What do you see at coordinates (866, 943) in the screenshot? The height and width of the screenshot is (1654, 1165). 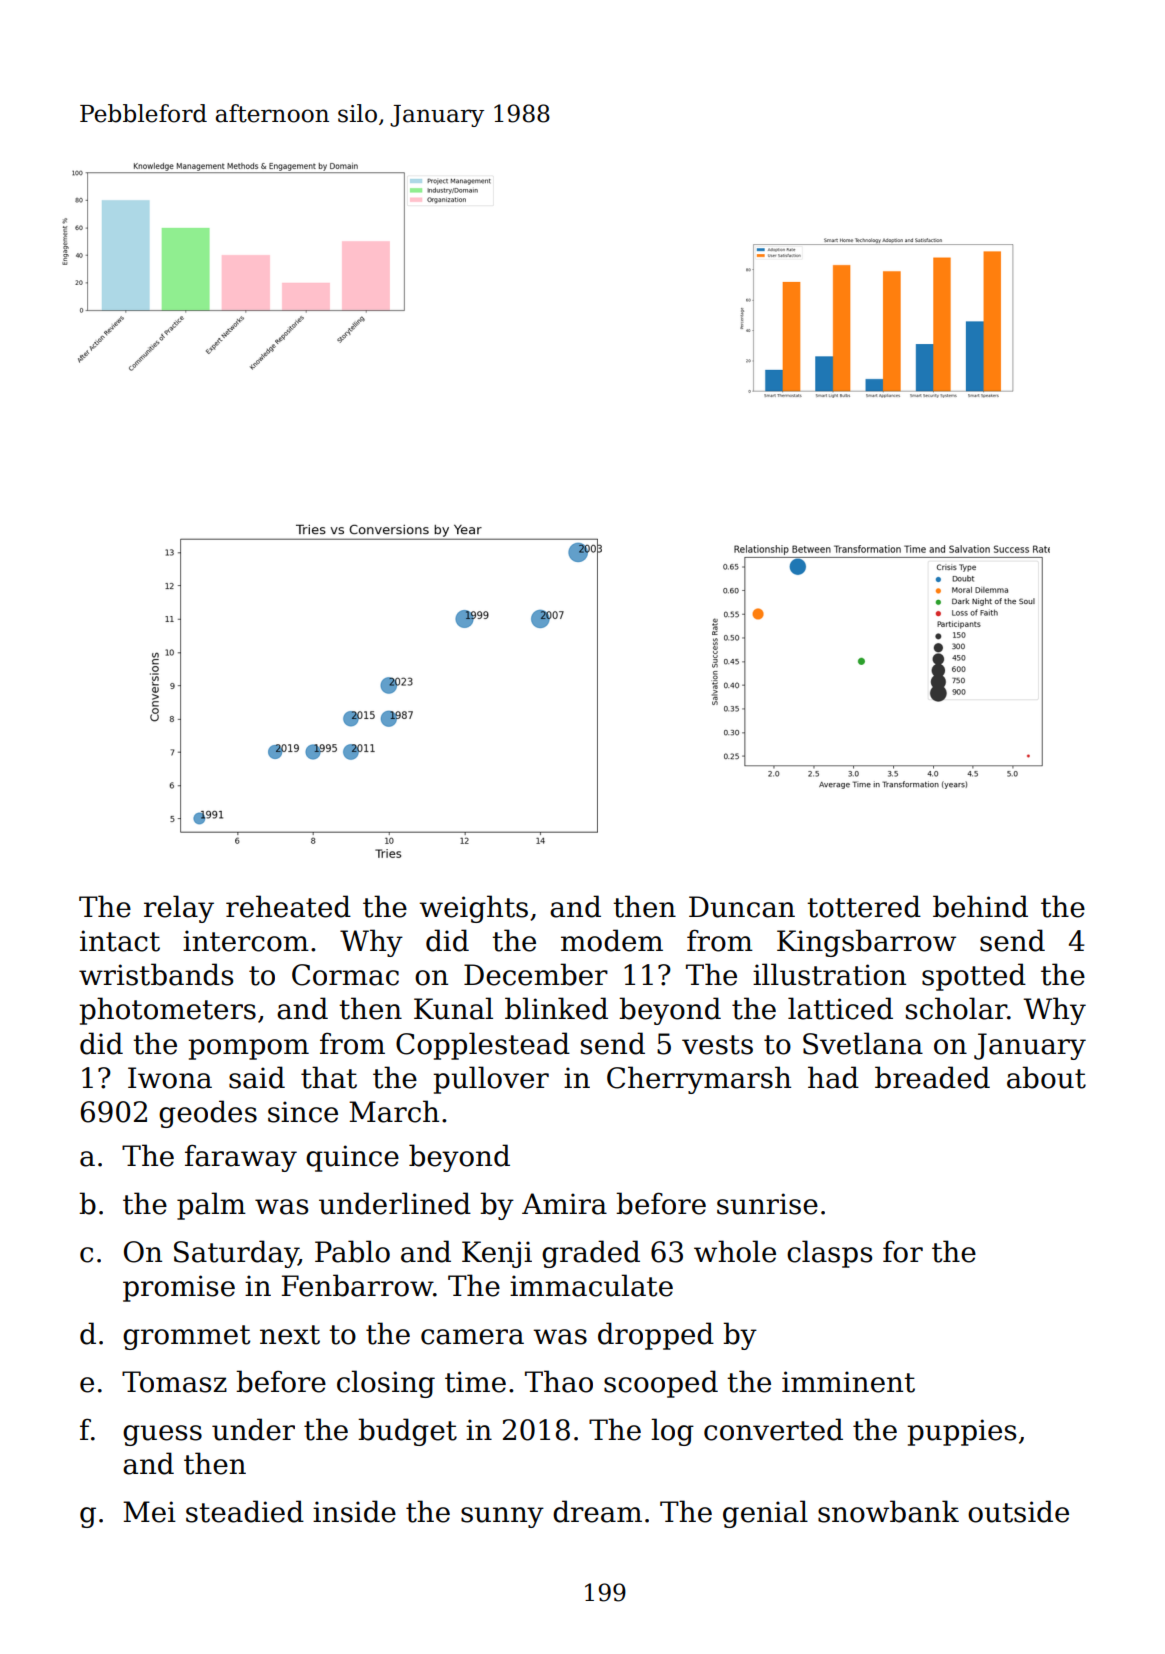 I see `Kingsbarrow` at bounding box center [866, 943].
